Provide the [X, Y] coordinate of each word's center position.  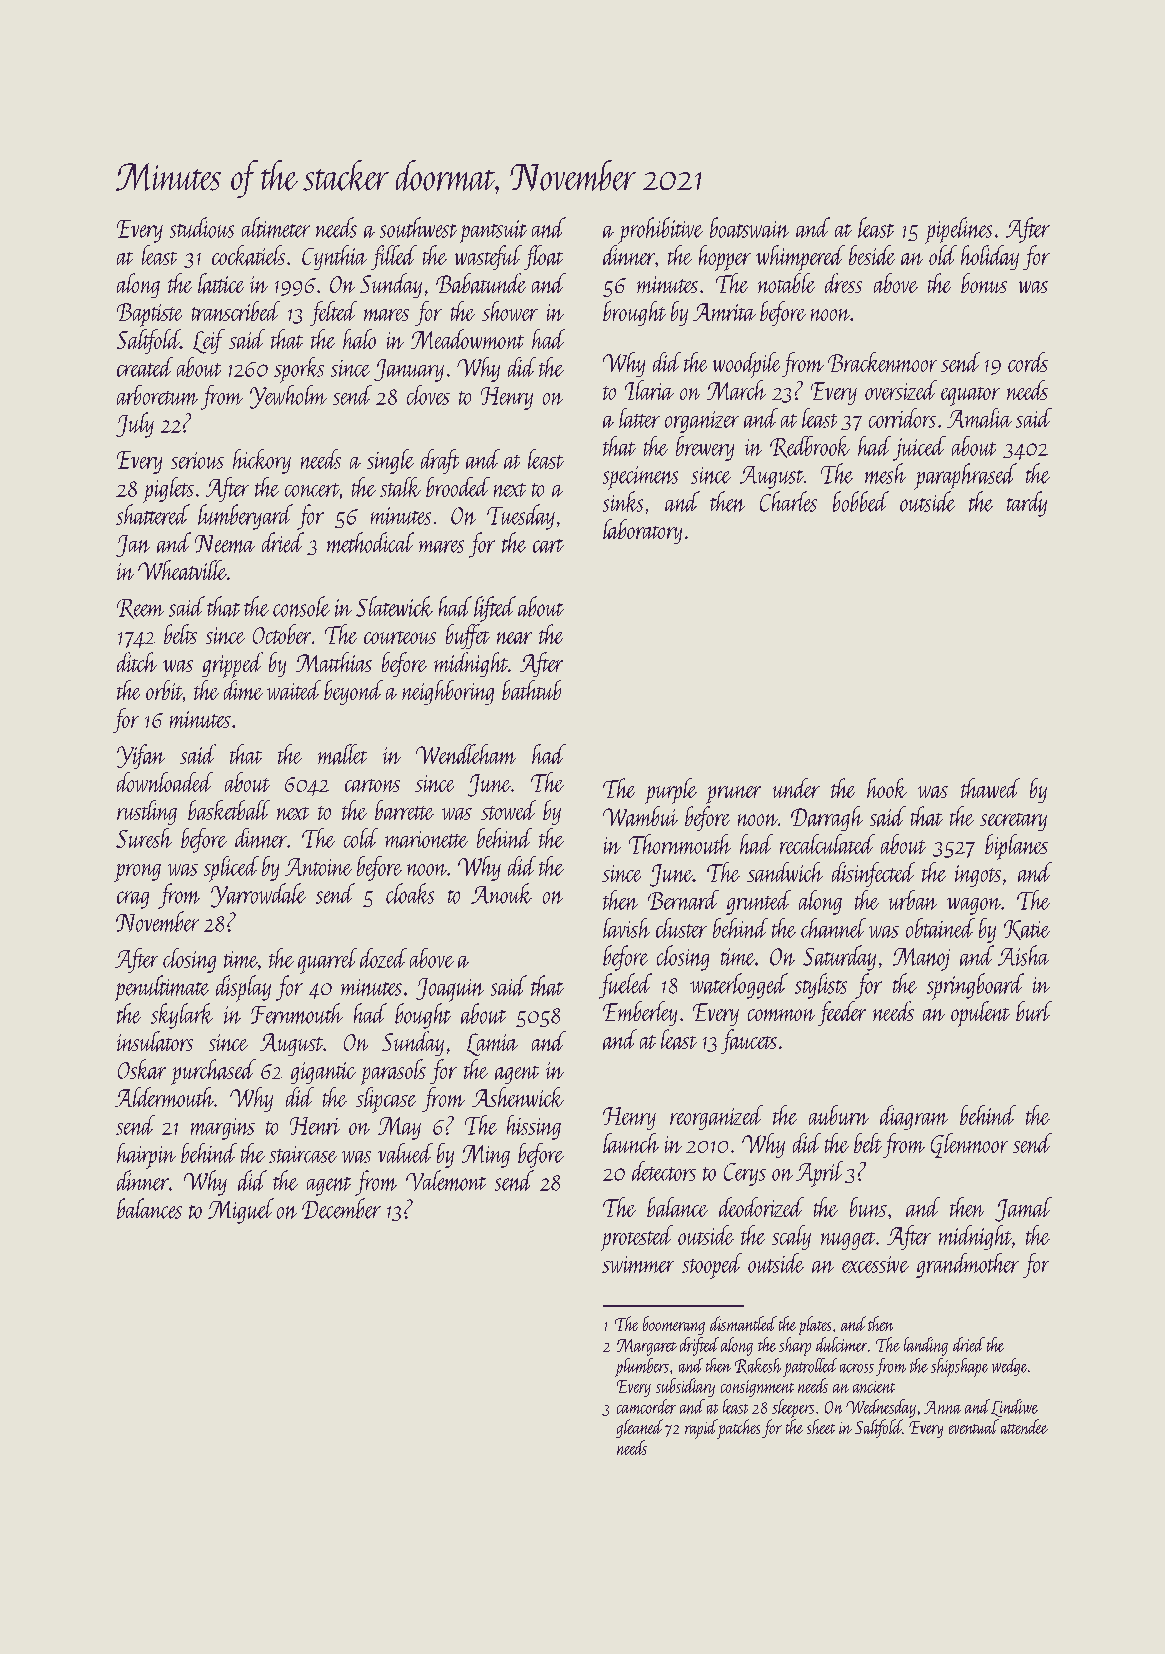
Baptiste [149, 315]
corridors [902, 418]
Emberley [640, 1013]
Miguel [241, 1211]
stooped [712, 1266]
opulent [980, 1014]
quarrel [327, 961]
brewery [705, 448]
